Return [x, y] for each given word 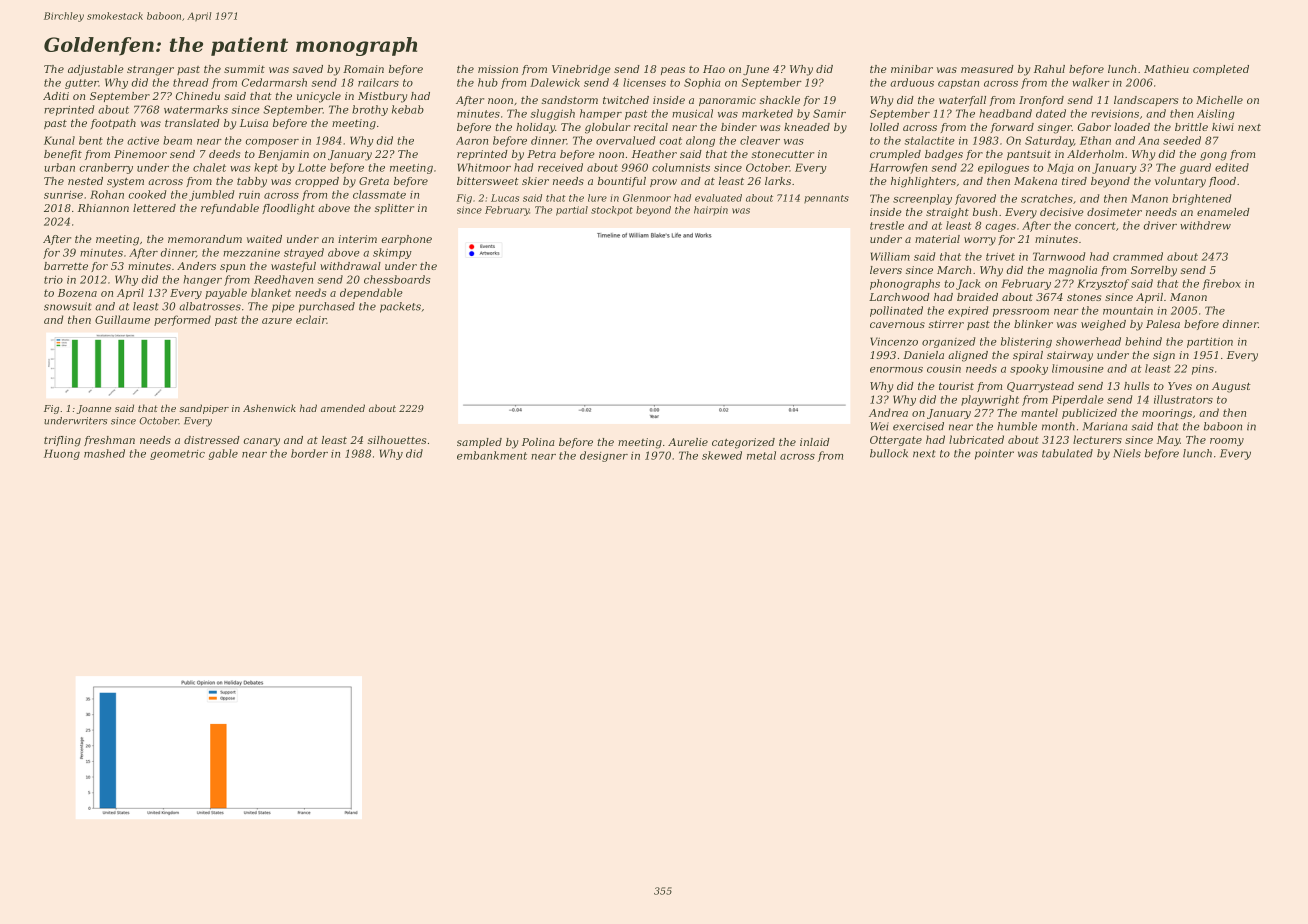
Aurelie [688, 442]
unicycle [319, 97]
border [309, 453]
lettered [154, 208]
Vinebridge [581, 70]
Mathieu [1166, 69]
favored [975, 199]
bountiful [622, 182]
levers [886, 270]
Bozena [77, 293]
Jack [968, 284]
